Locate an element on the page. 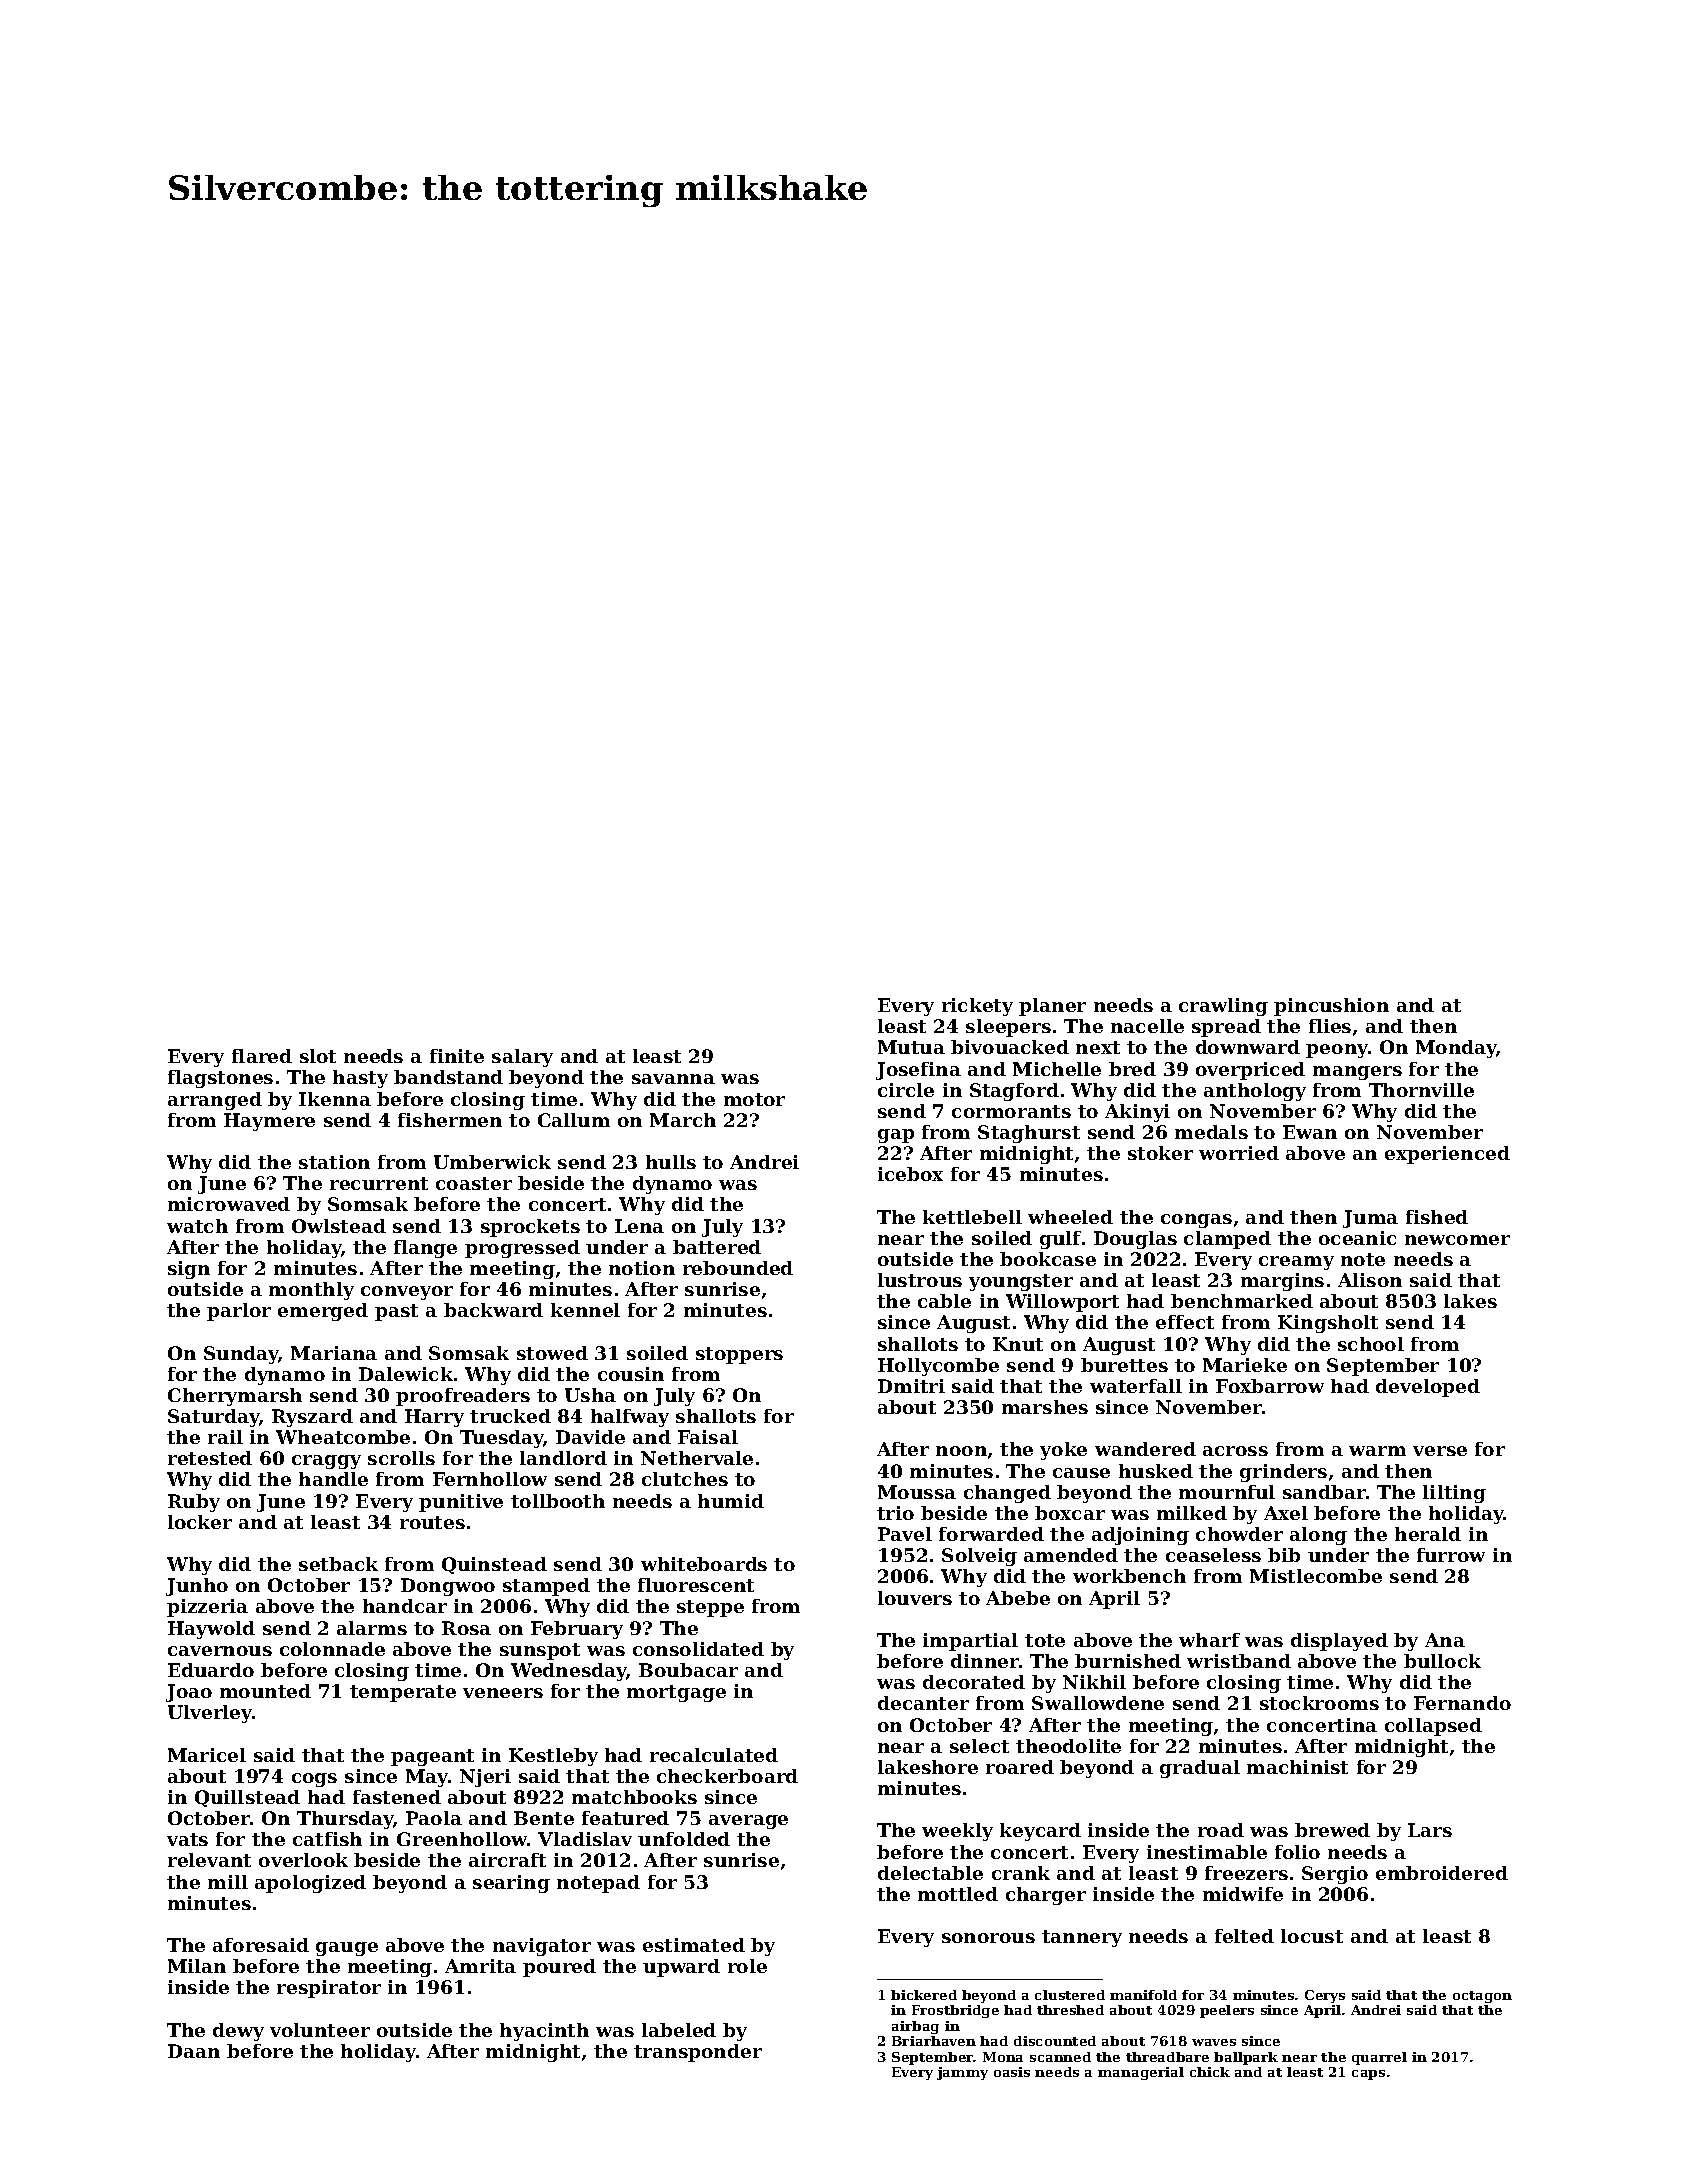  Dalewick is located at coordinates (406, 1374).
